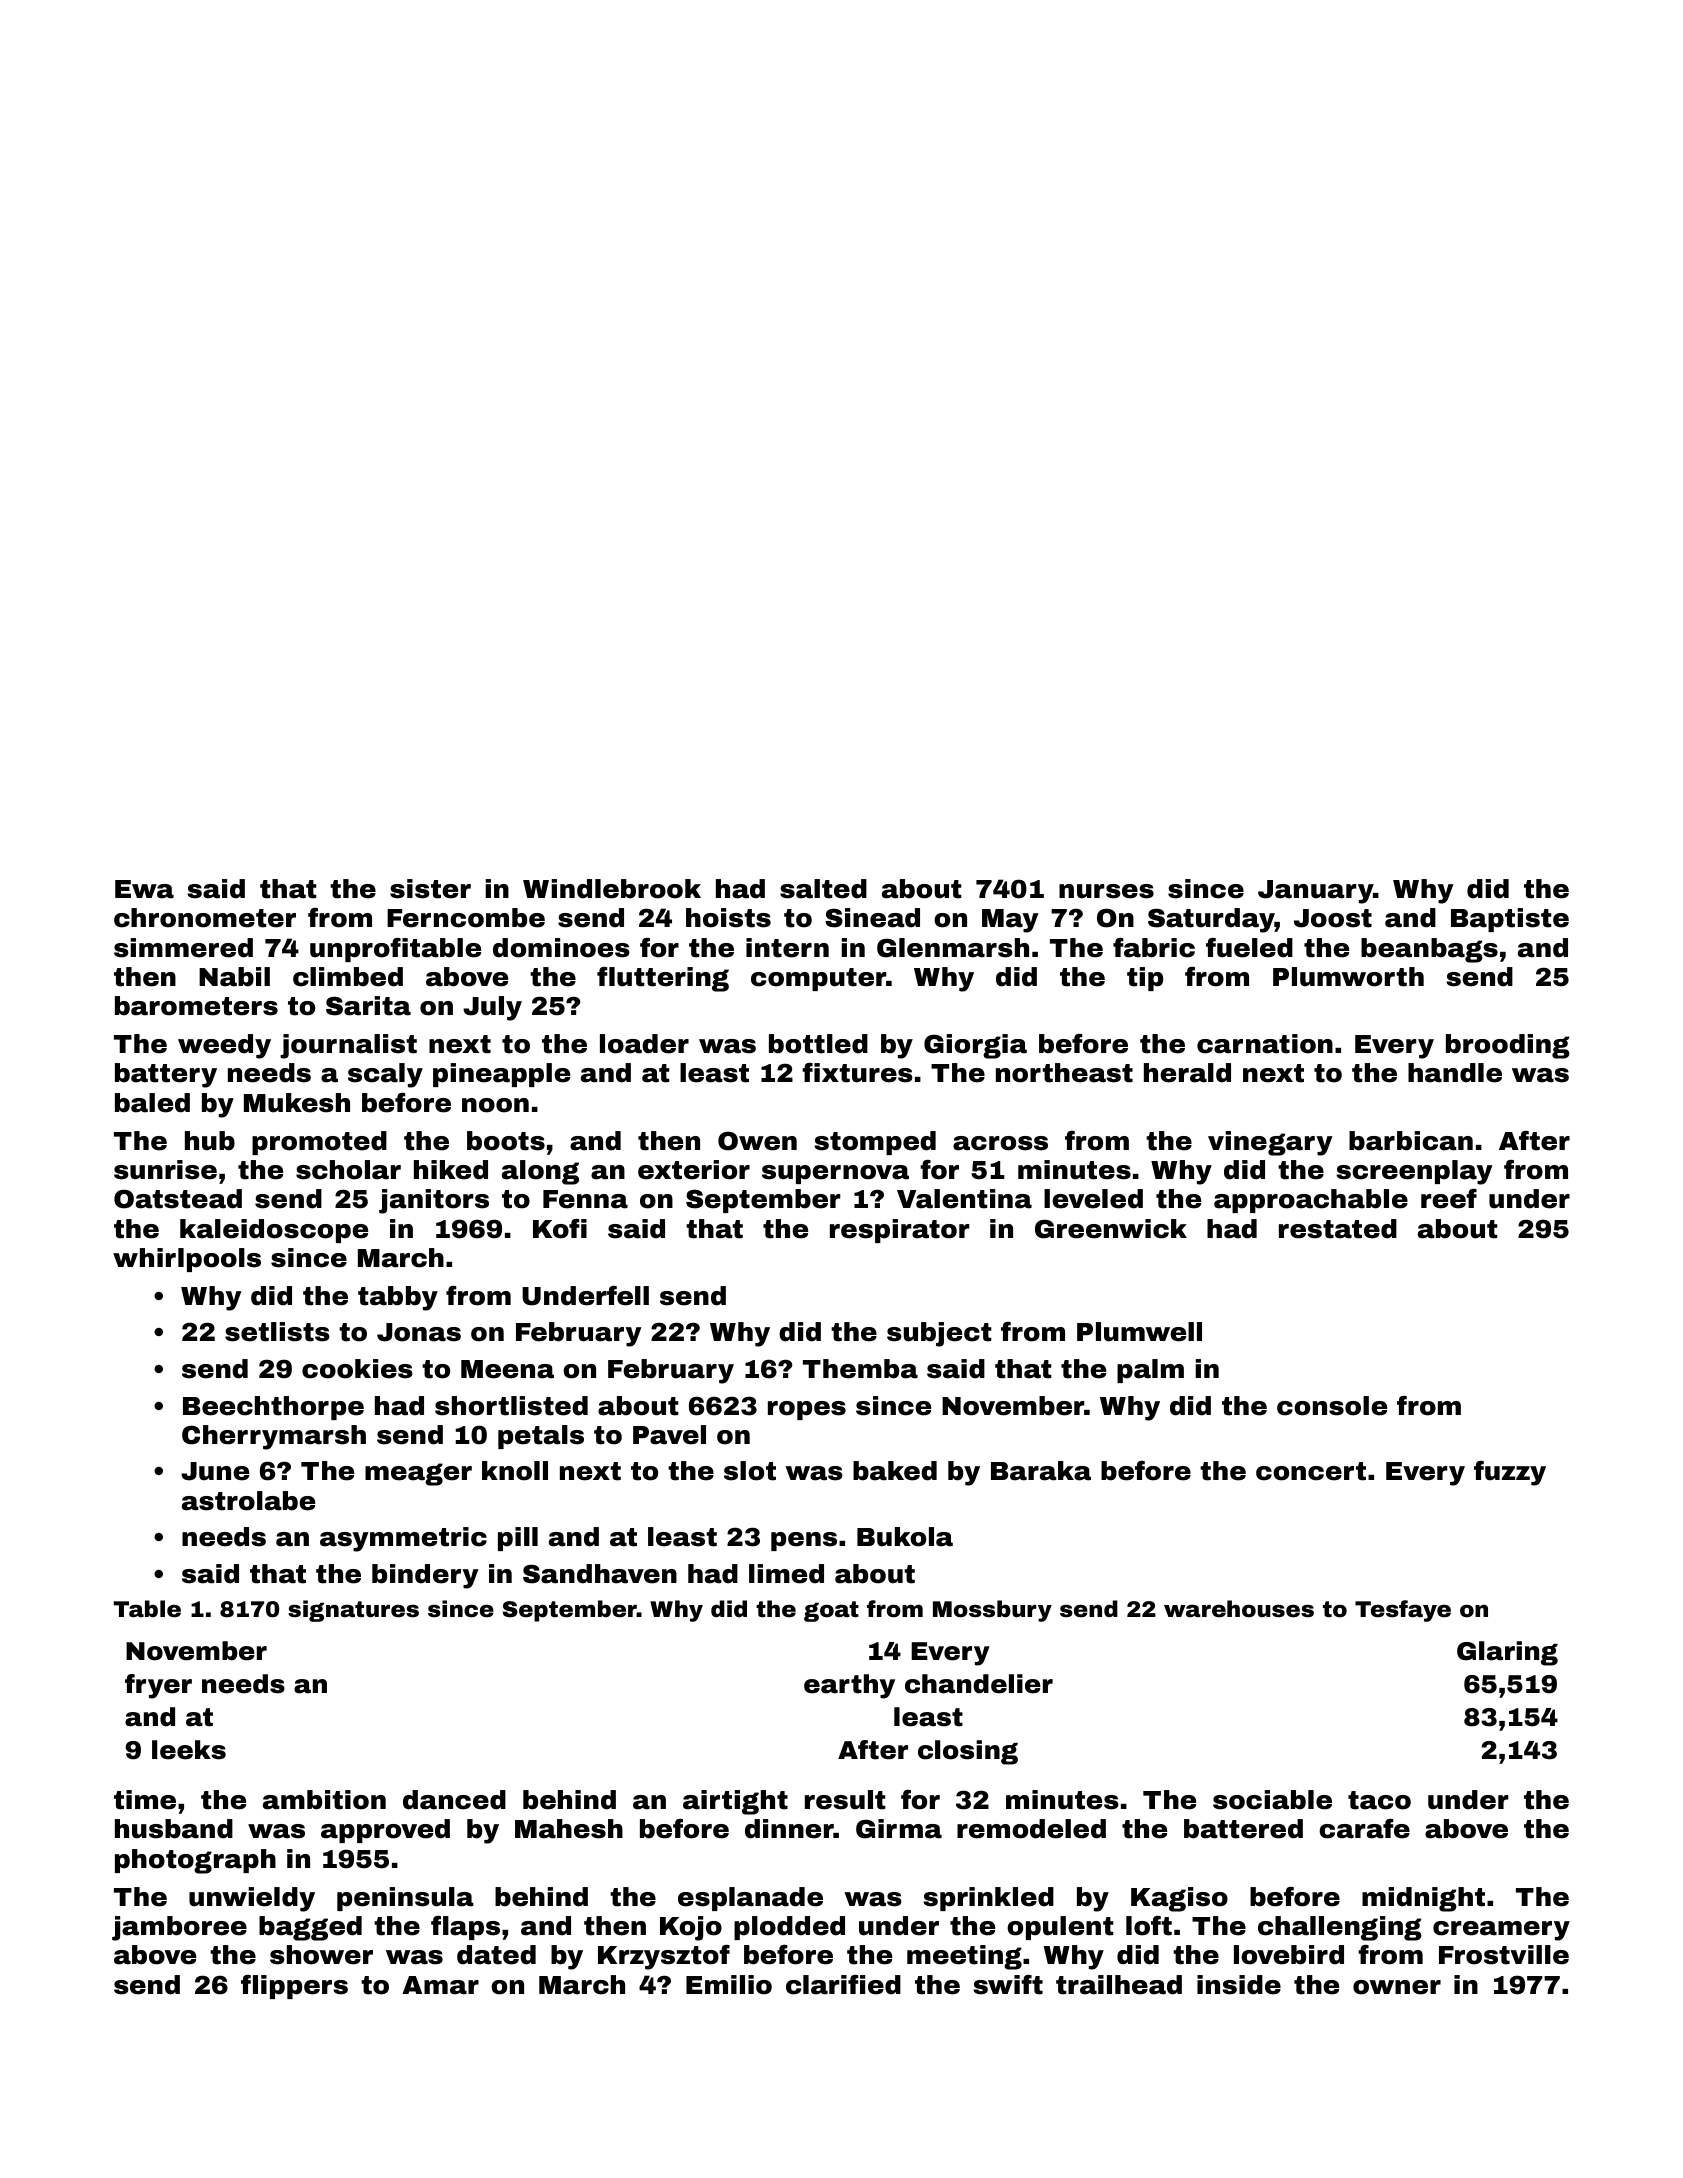 The height and width of the image is (2178, 1683). Describe the element at coordinates (1411, 1141) in the image. I see `barbican` at that location.
